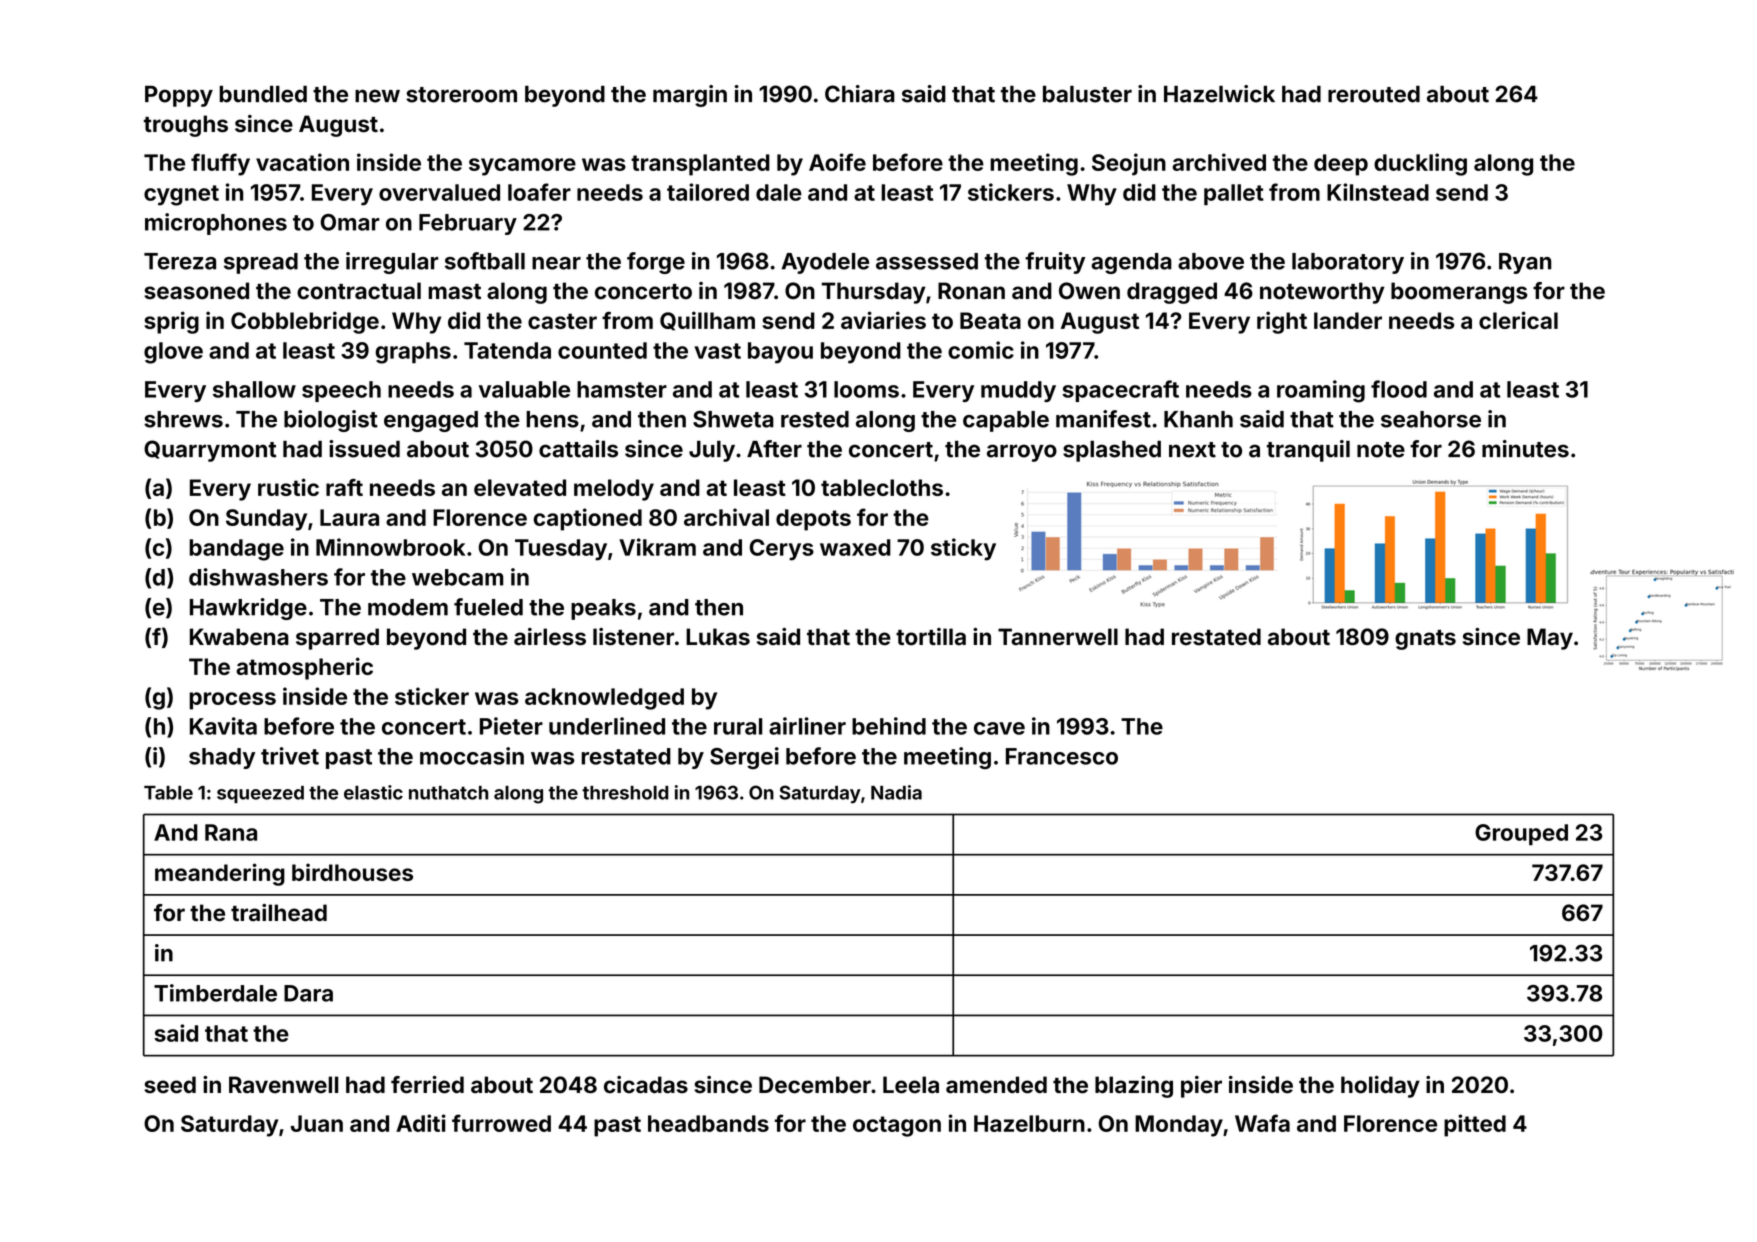 This screenshot has width=1757, height=1242. What do you see at coordinates (896, 792) in the screenshot?
I see `Nadia` at bounding box center [896, 792].
